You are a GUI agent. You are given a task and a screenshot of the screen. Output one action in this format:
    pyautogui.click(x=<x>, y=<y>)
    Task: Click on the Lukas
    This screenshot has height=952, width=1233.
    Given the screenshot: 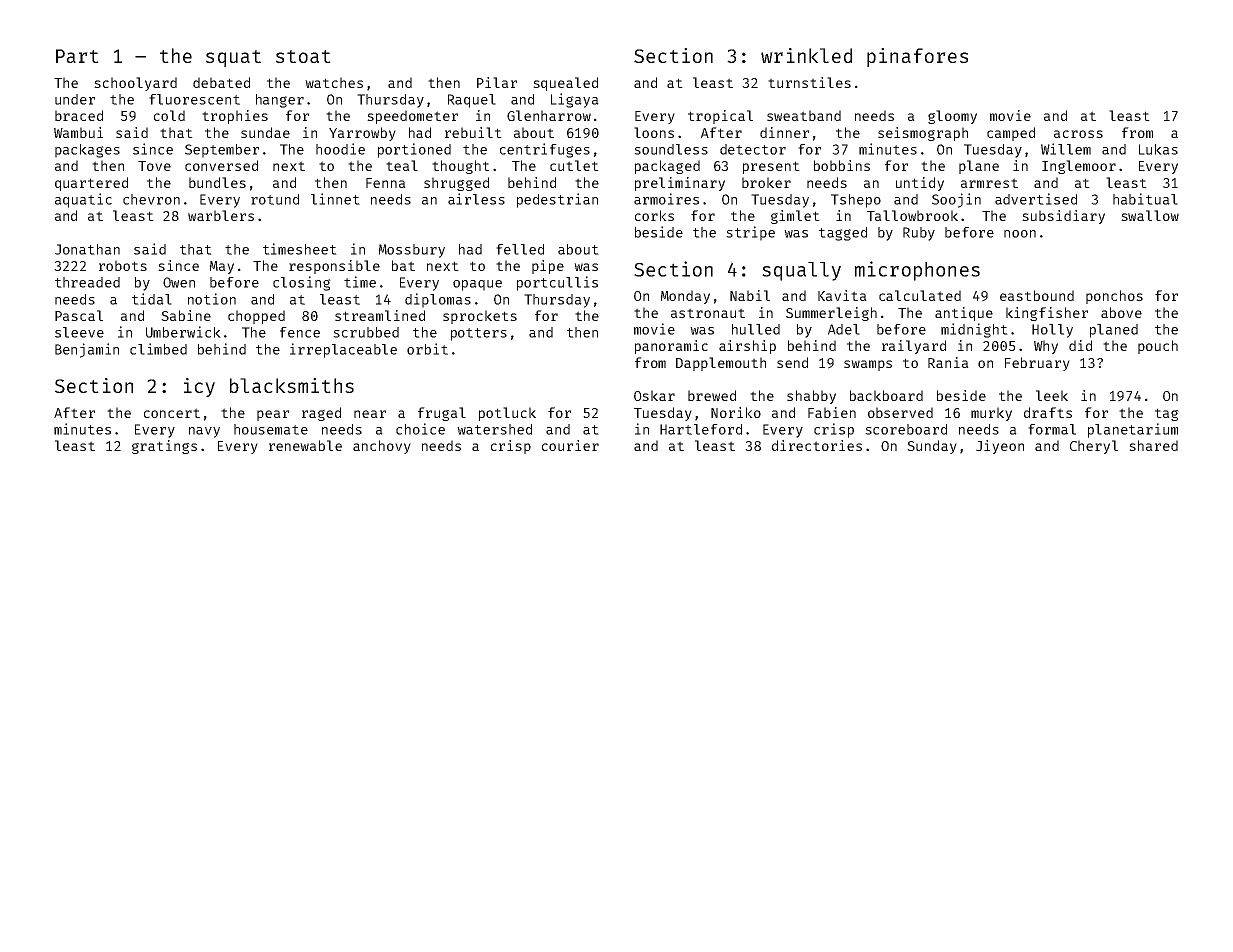 What is the action you would take?
    pyautogui.click(x=1158, y=149)
